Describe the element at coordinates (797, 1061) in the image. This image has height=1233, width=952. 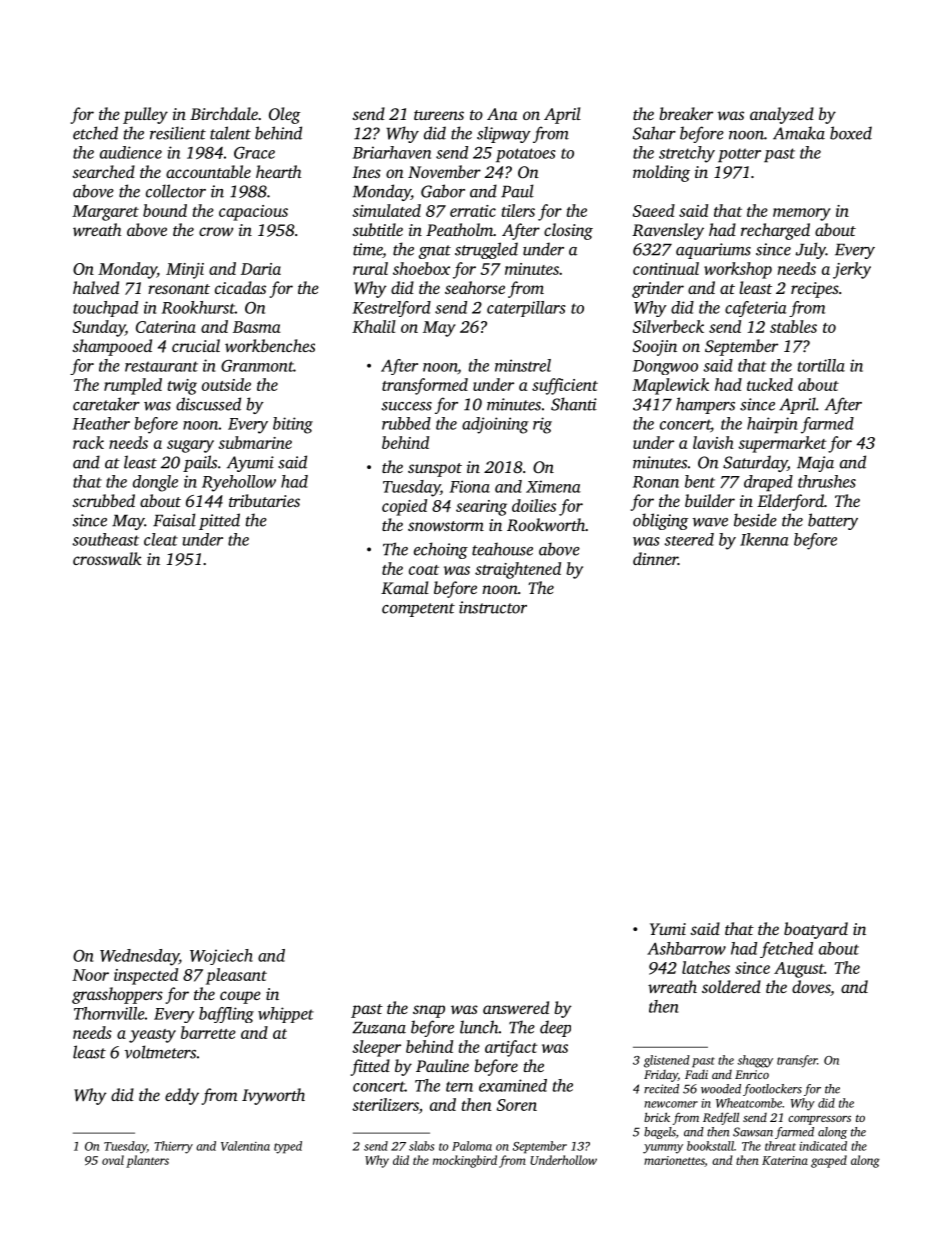
I see `transfer` at that location.
